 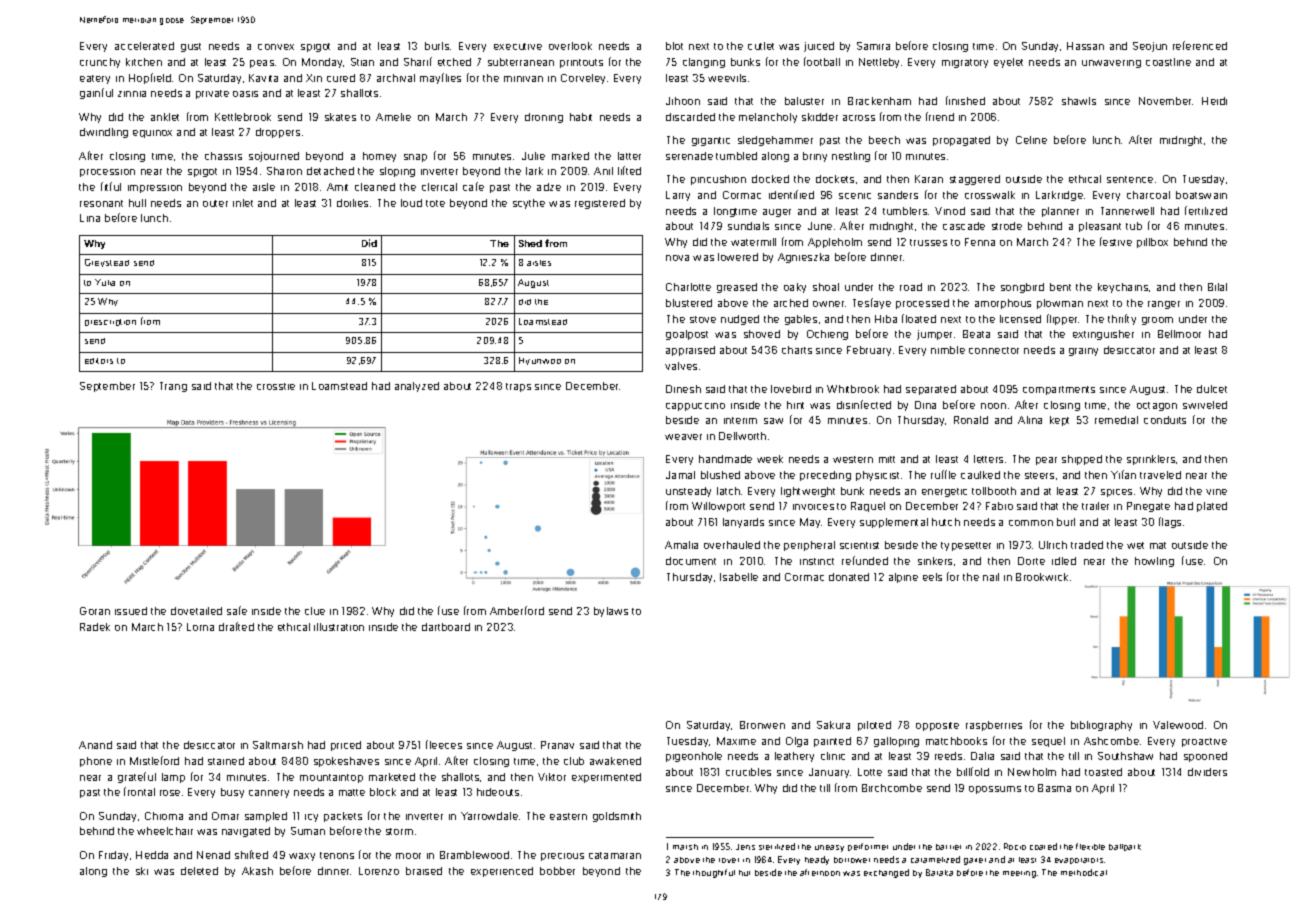 What do you see at coordinates (446, 627) in the document?
I see `dartboard` at bounding box center [446, 627].
